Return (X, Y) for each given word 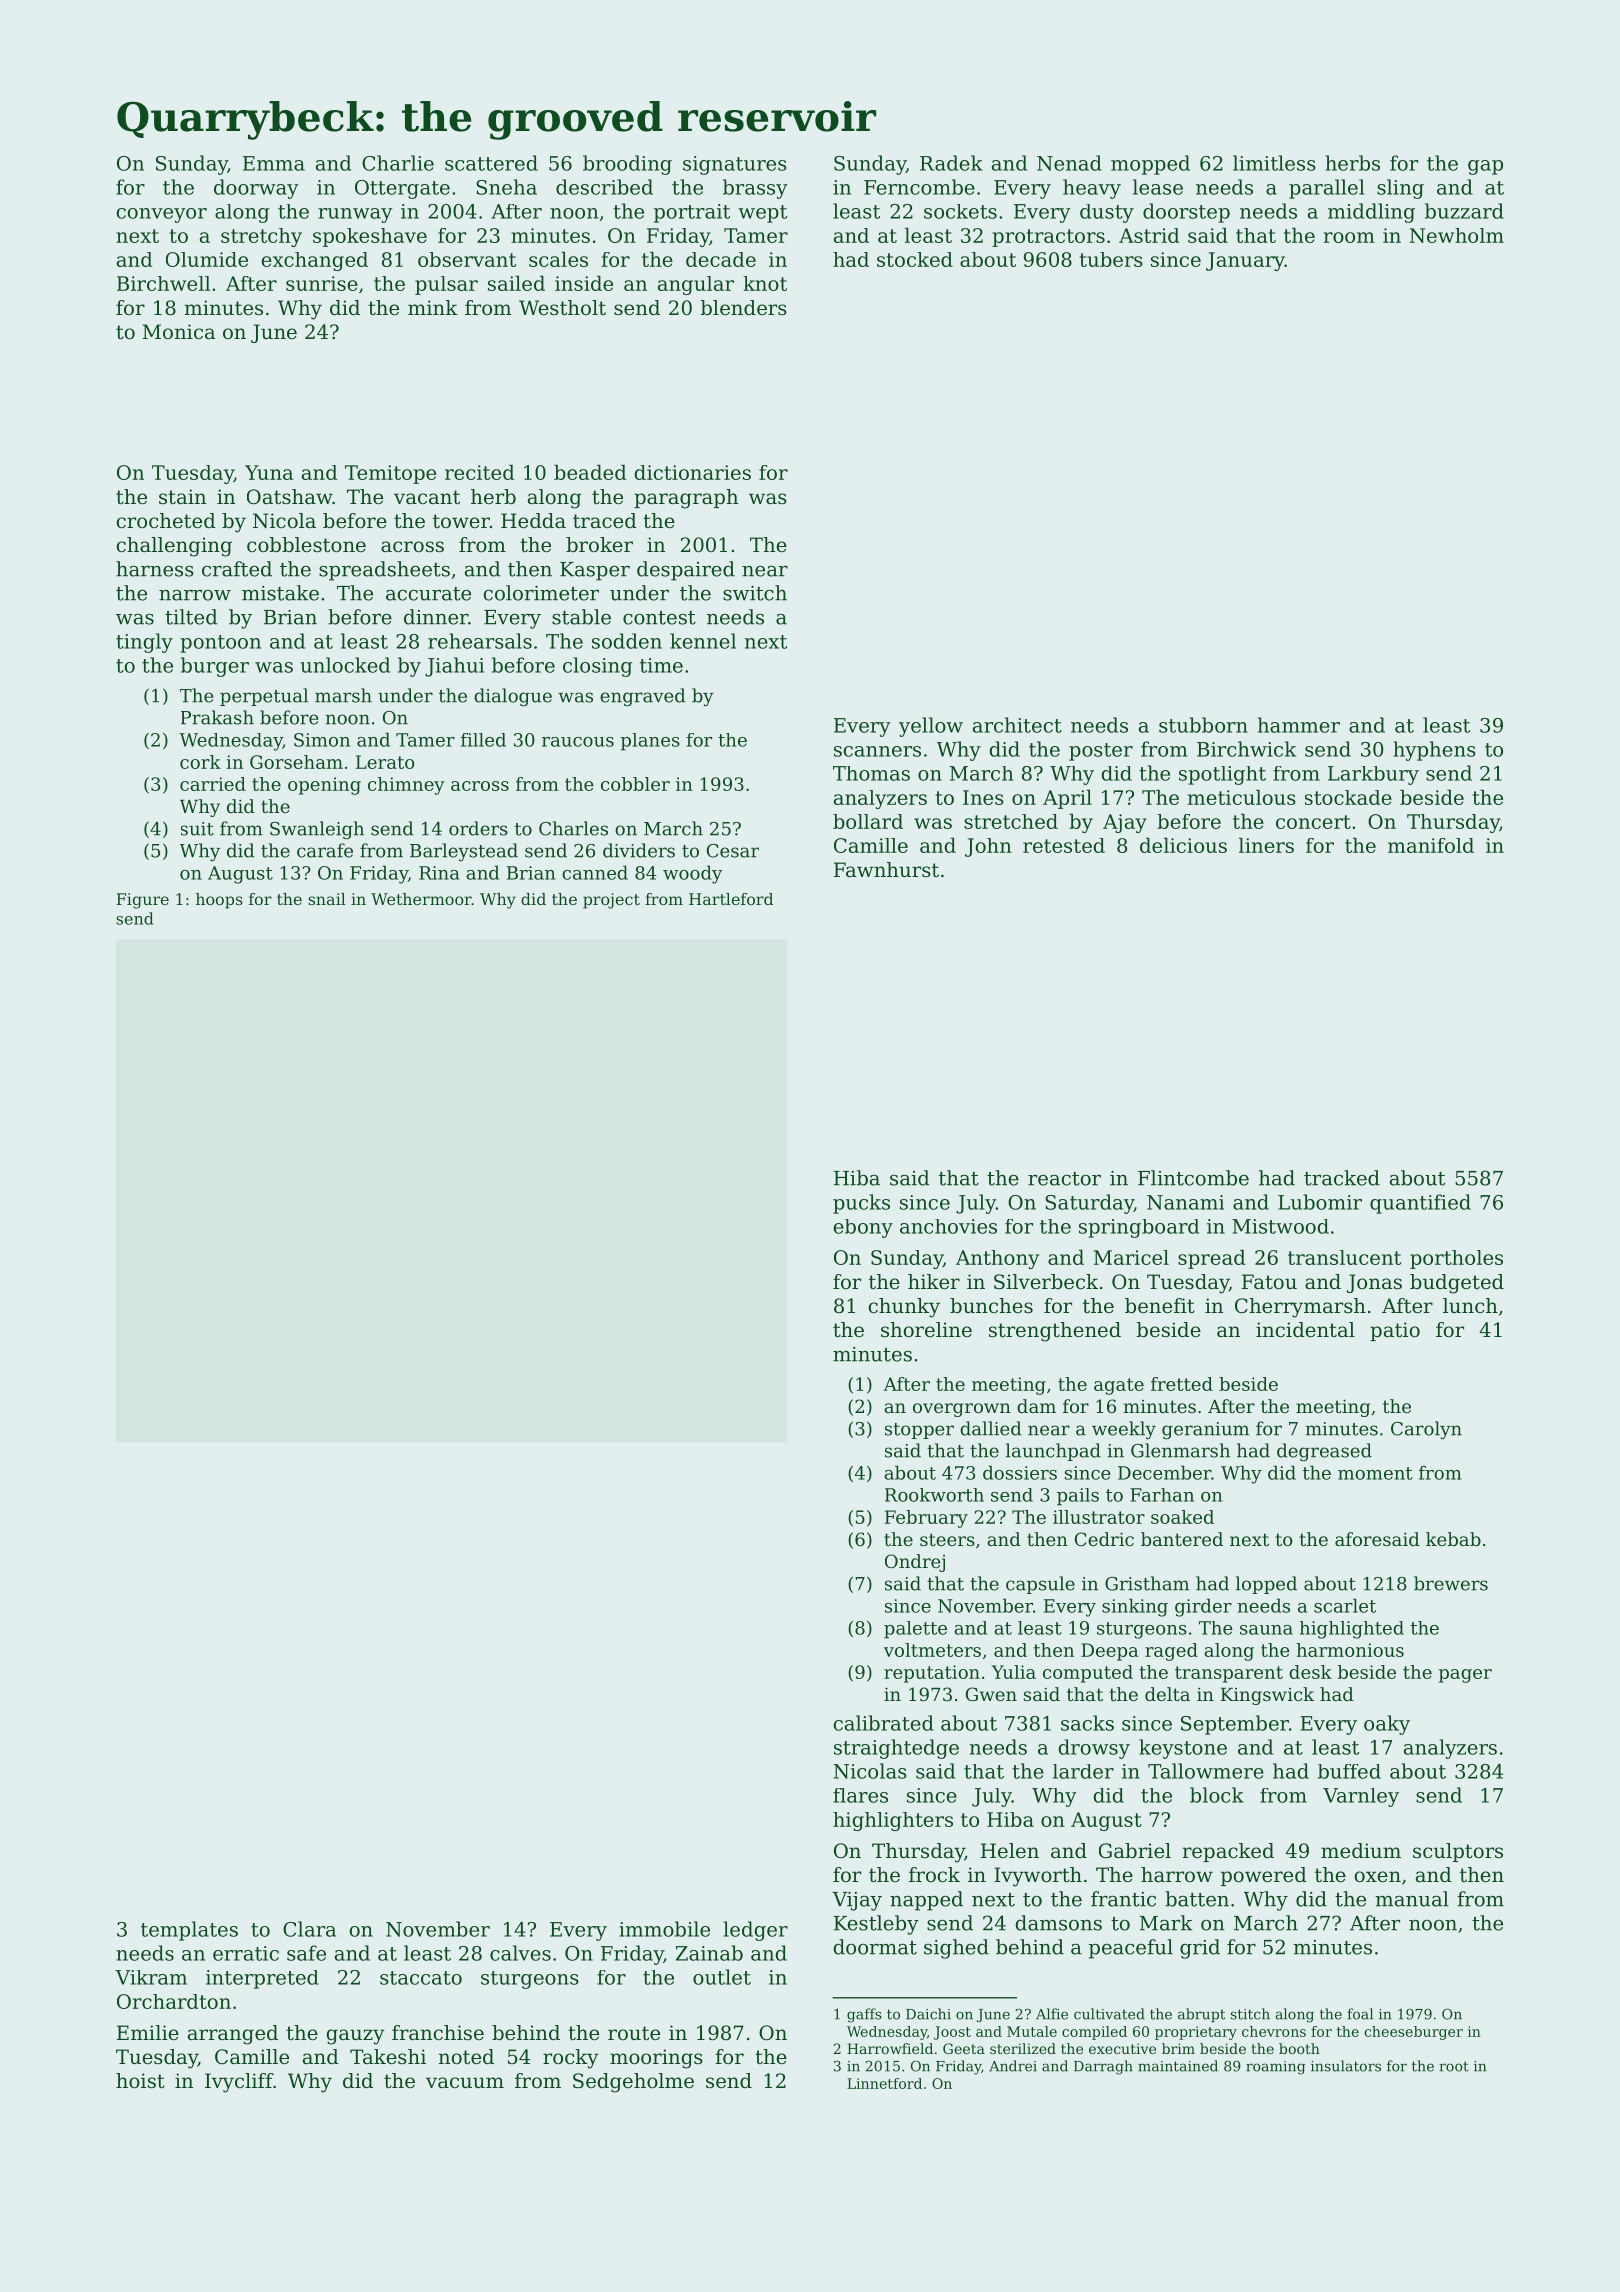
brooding (627, 165)
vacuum (465, 2082)
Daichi (928, 2014)
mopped (1150, 165)
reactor (1064, 1179)
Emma (274, 163)
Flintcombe (1193, 1178)
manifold (1431, 845)
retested (1064, 845)
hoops (219, 901)
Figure (142, 901)
